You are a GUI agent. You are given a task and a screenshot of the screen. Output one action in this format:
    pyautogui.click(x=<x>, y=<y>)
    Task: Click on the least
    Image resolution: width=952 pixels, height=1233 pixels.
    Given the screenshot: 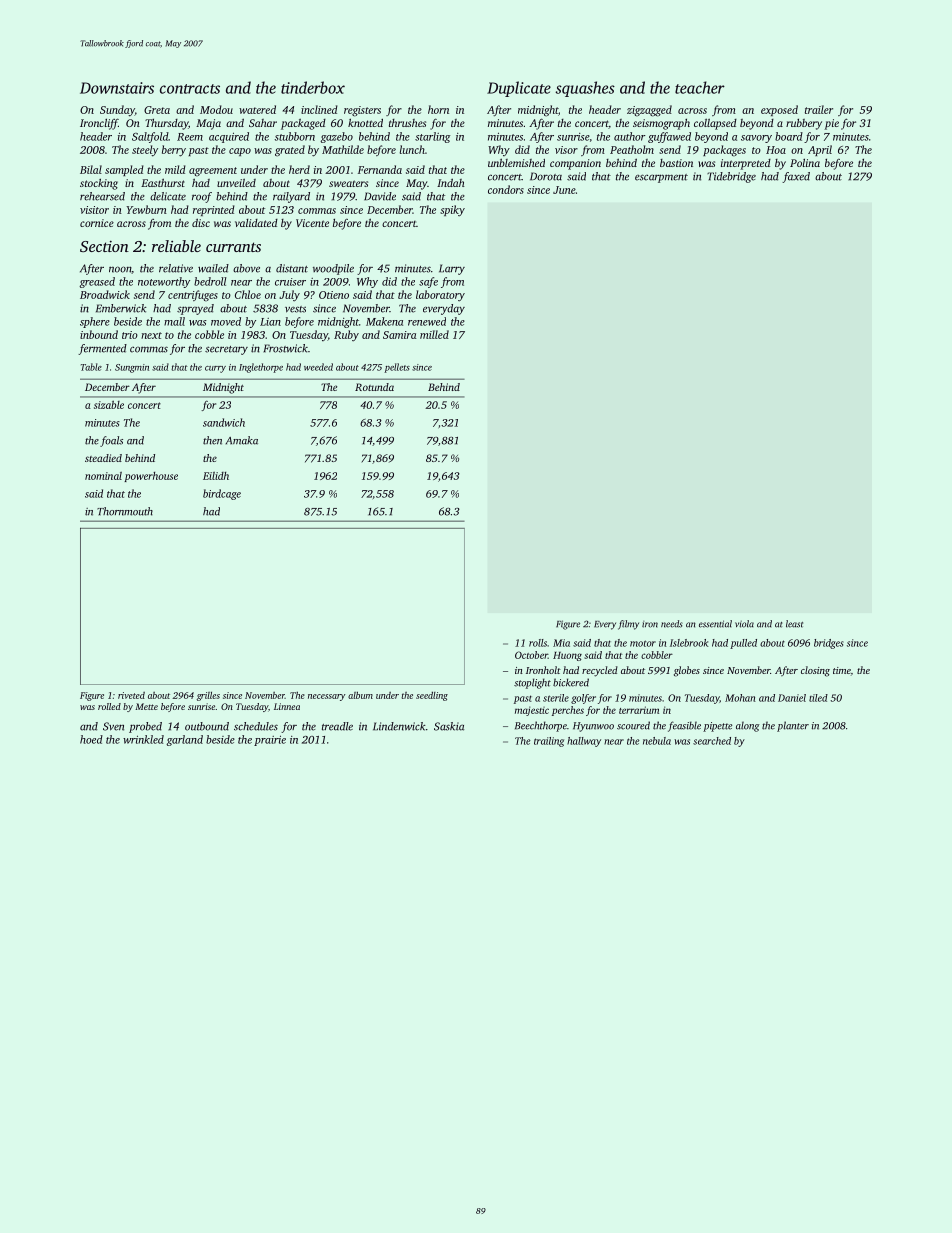 What is the action you would take?
    pyautogui.click(x=794, y=624)
